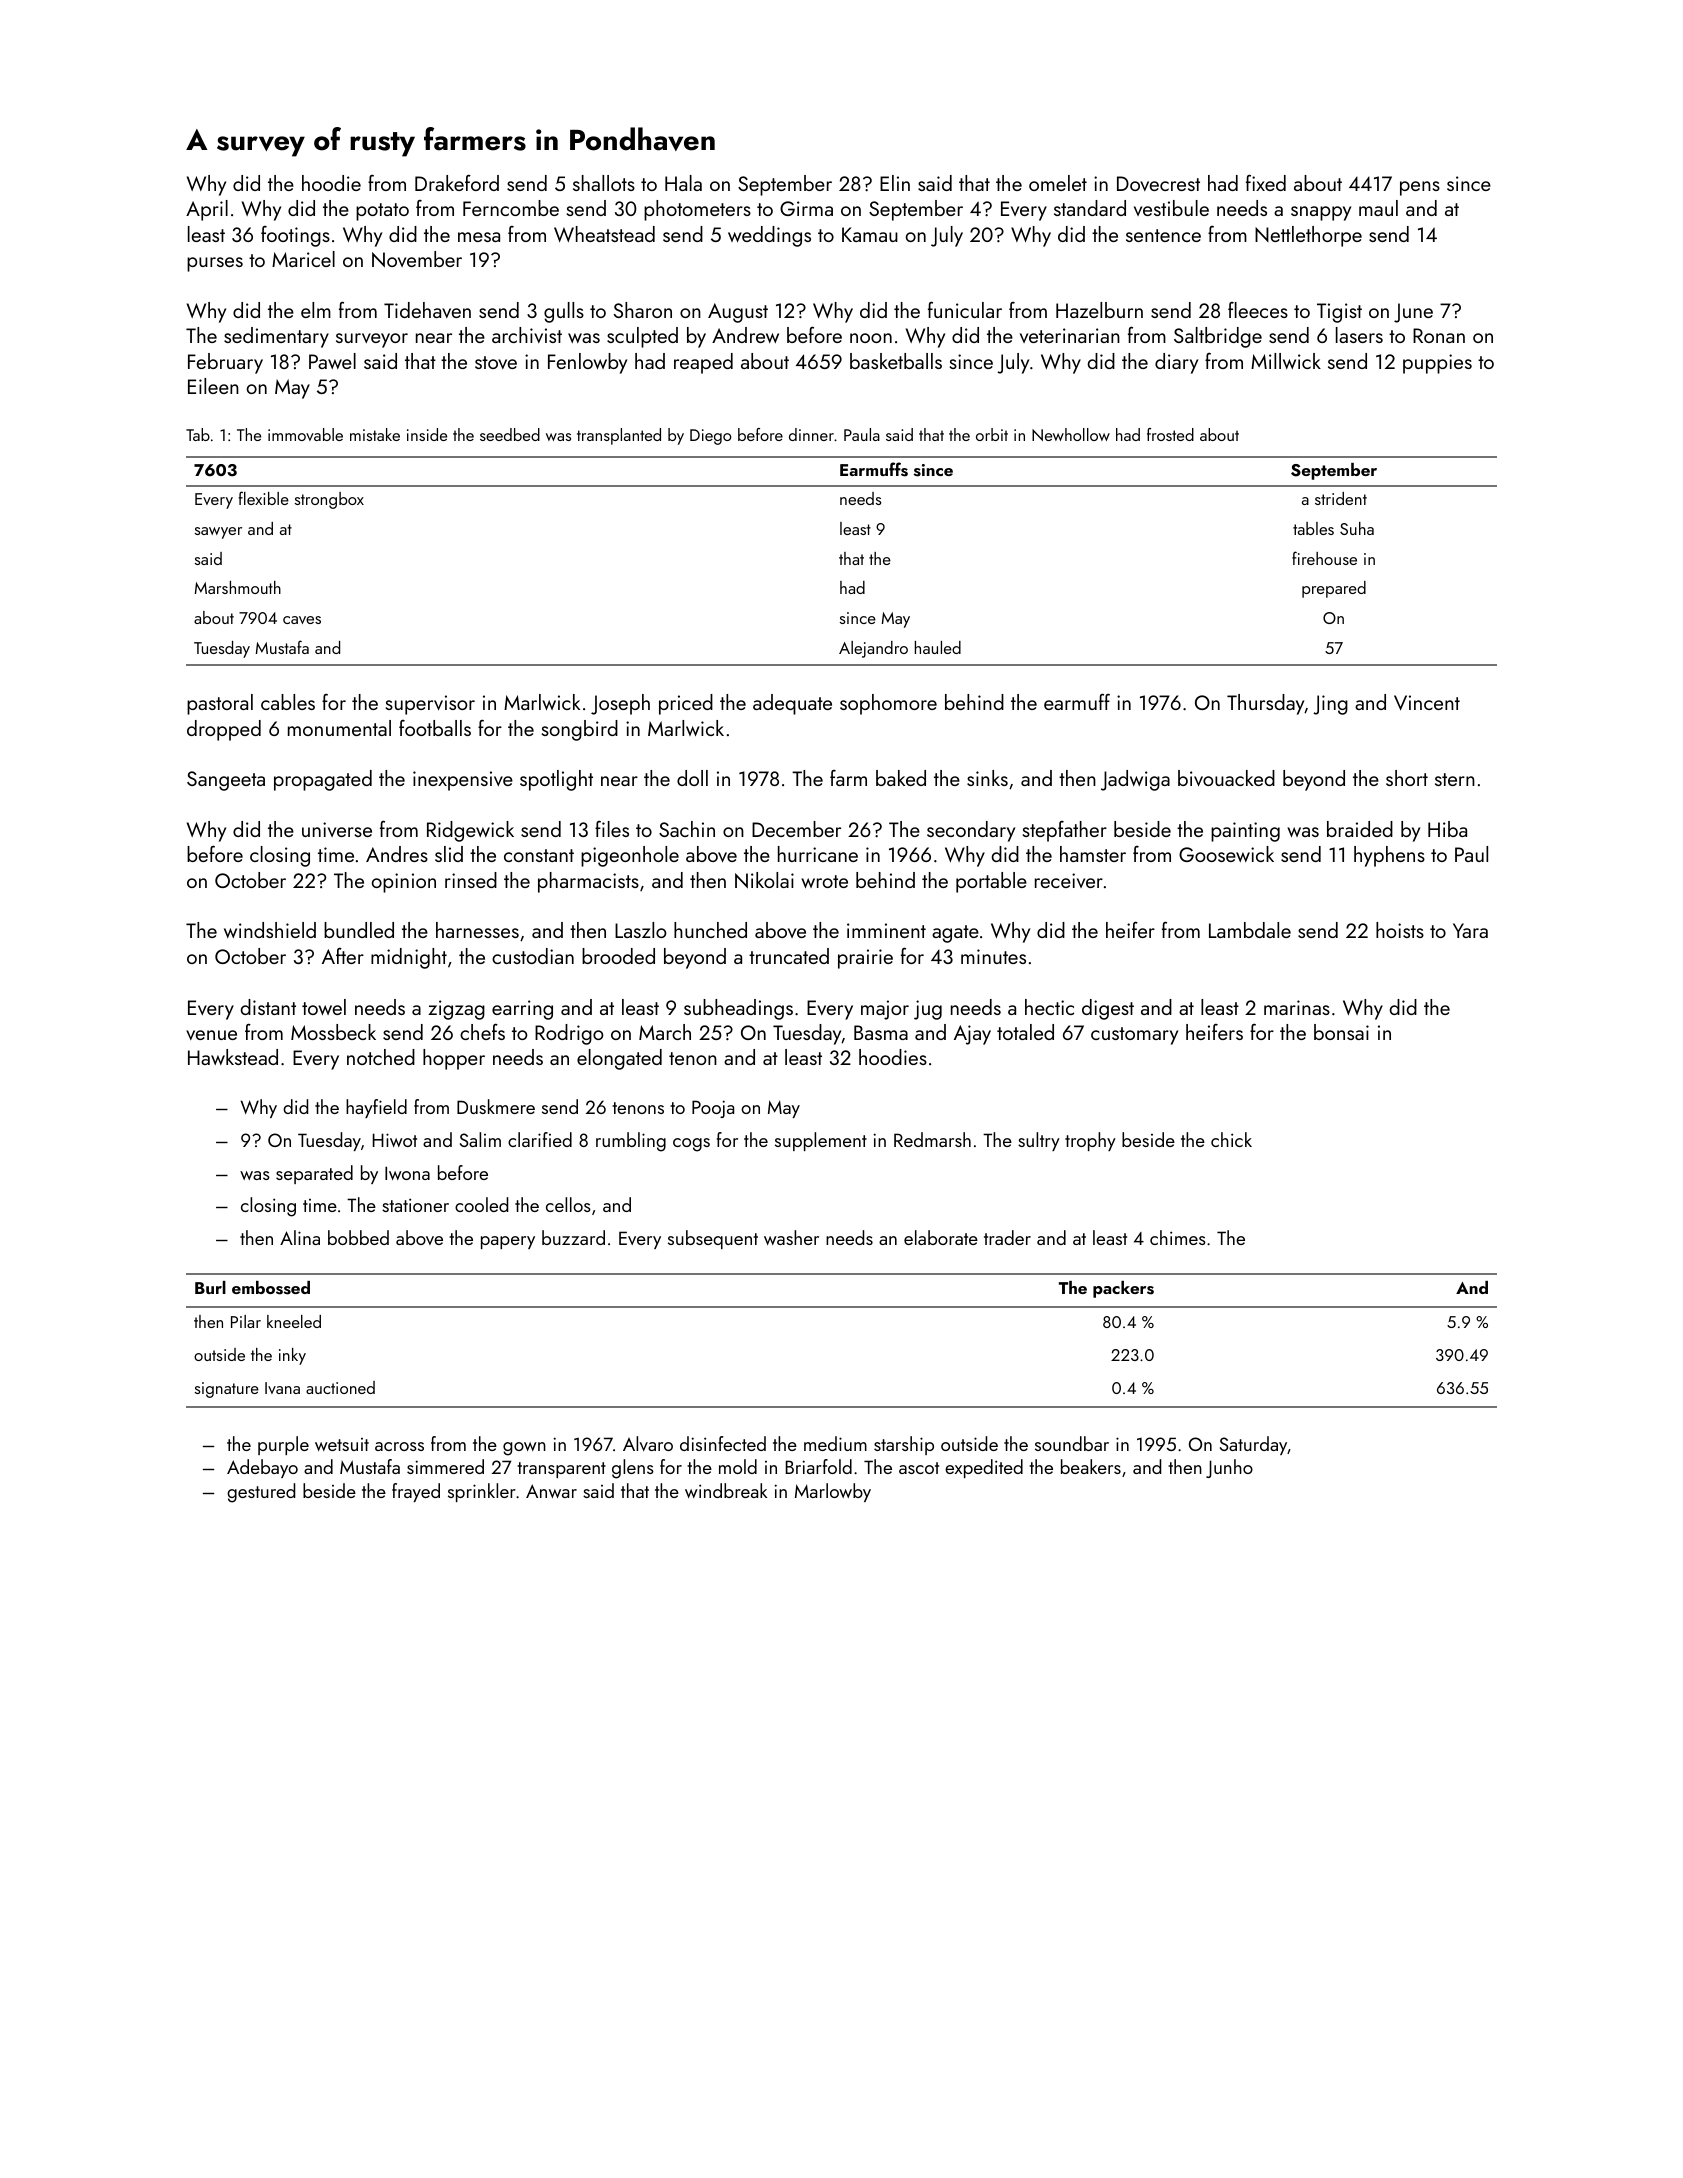 This image has width=1683, height=2178. What do you see at coordinates (1266, 704) in the image?
I see `Thursday` at bounding box center [1266, 704].
